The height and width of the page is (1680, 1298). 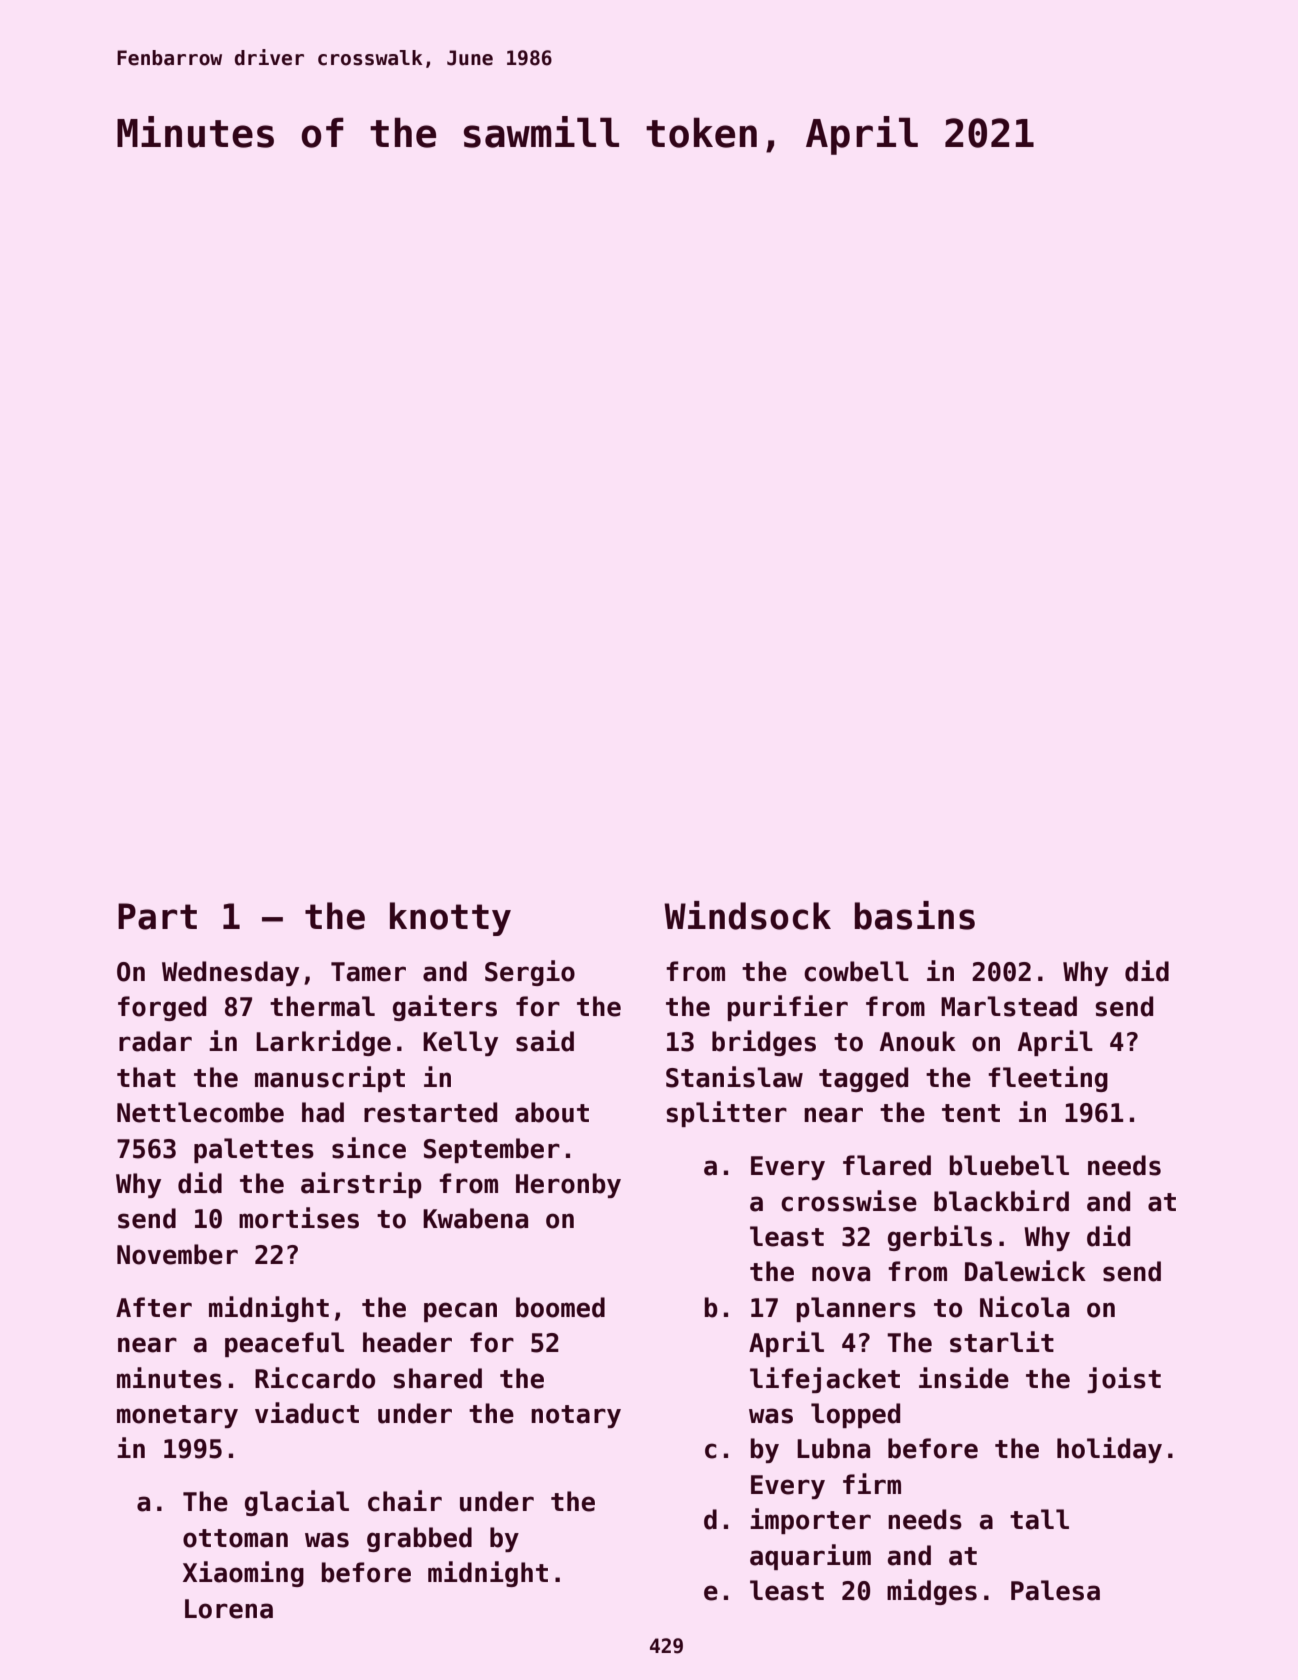 What do you see at coordinates (229, 1609) in the page?
I see `Lorena` at bounding box center [229, 1609].
